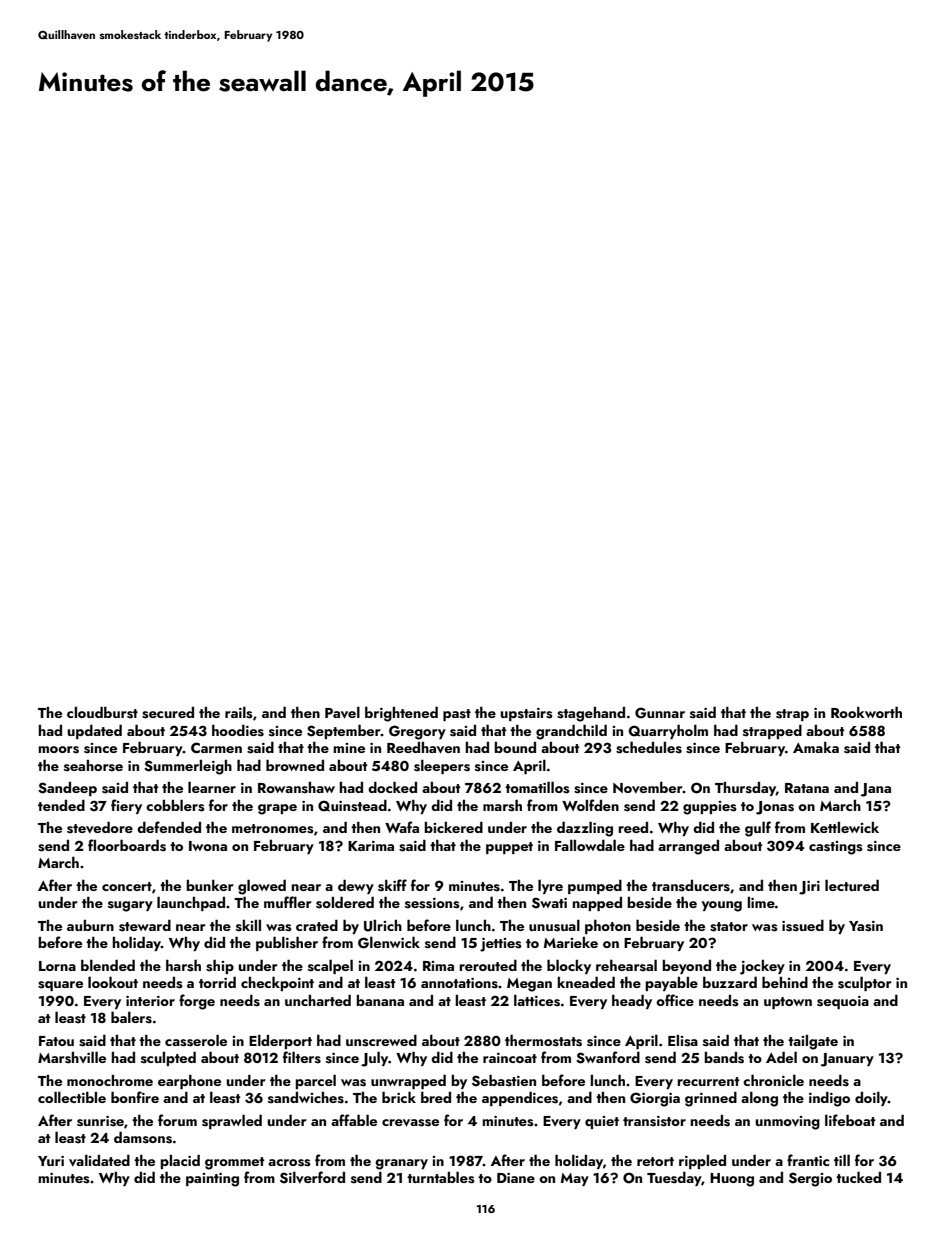  Describe the element at coordinates (843, 1002) in the image. I see `sequoia` at that location.
